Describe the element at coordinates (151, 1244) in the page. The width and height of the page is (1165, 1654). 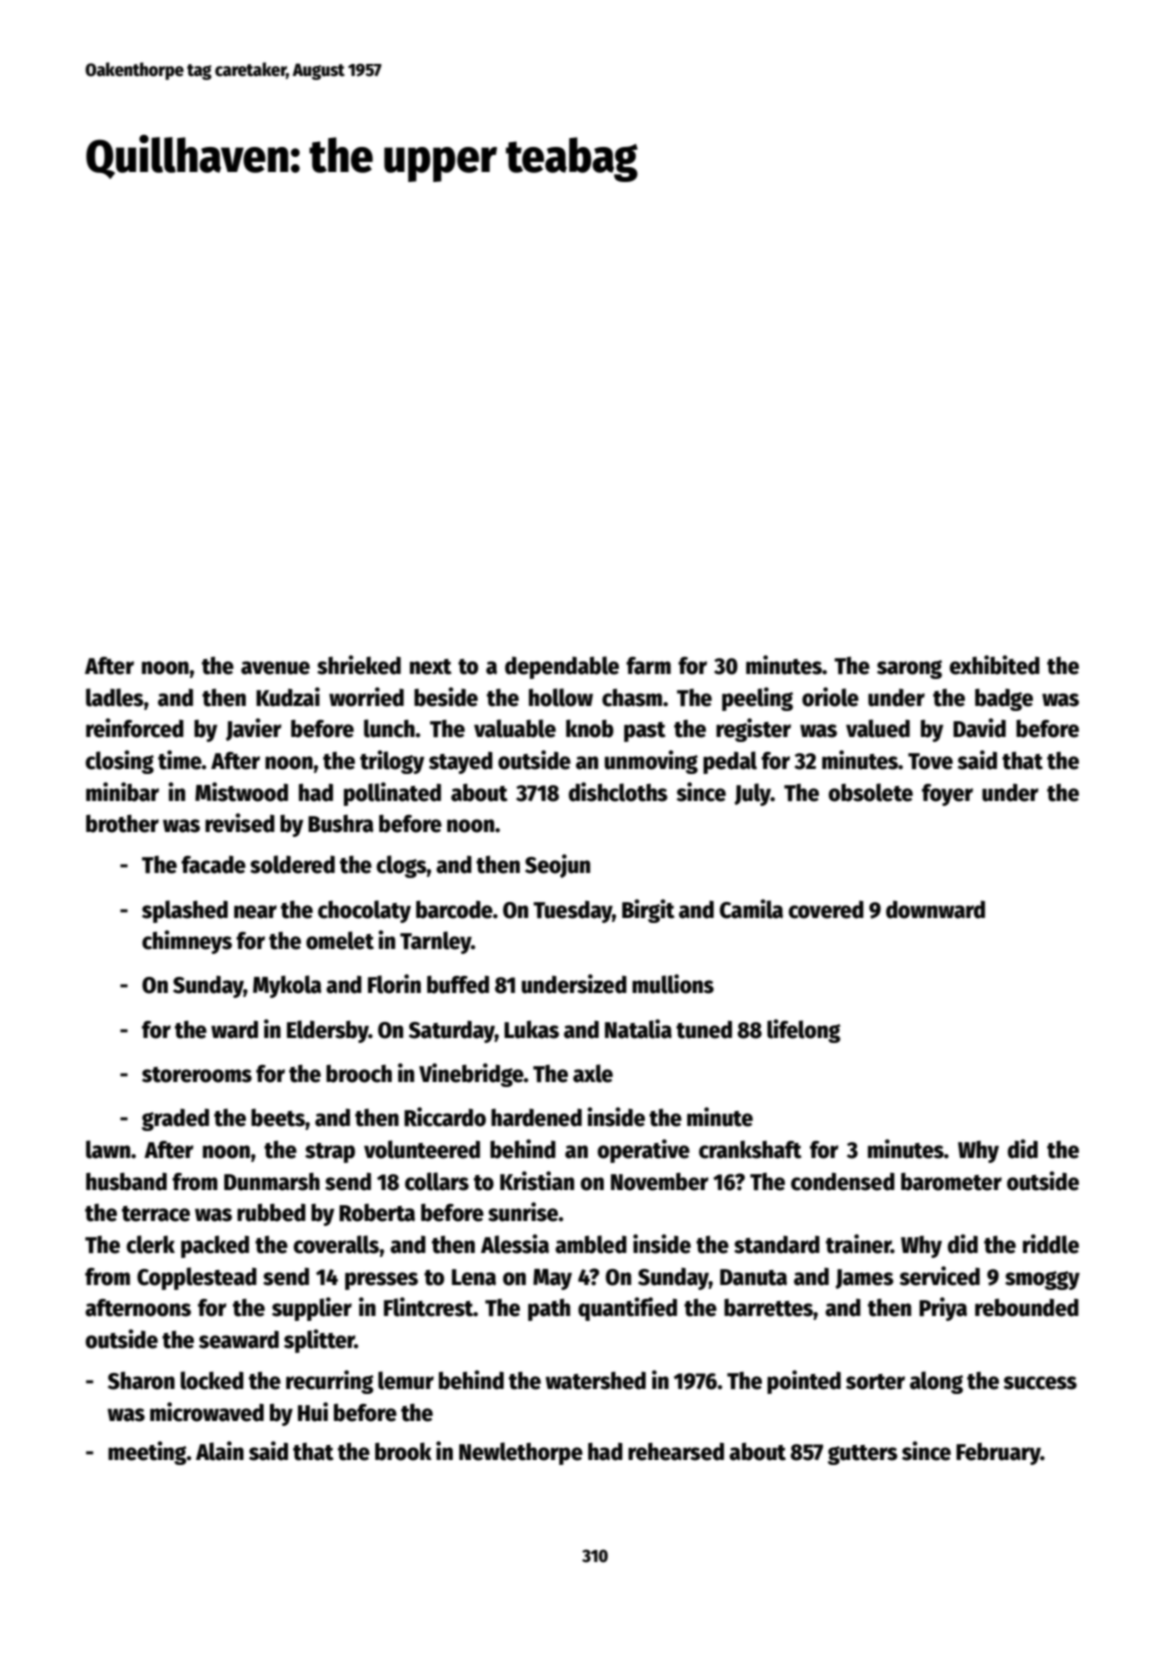
I see `clerk` at that location.
